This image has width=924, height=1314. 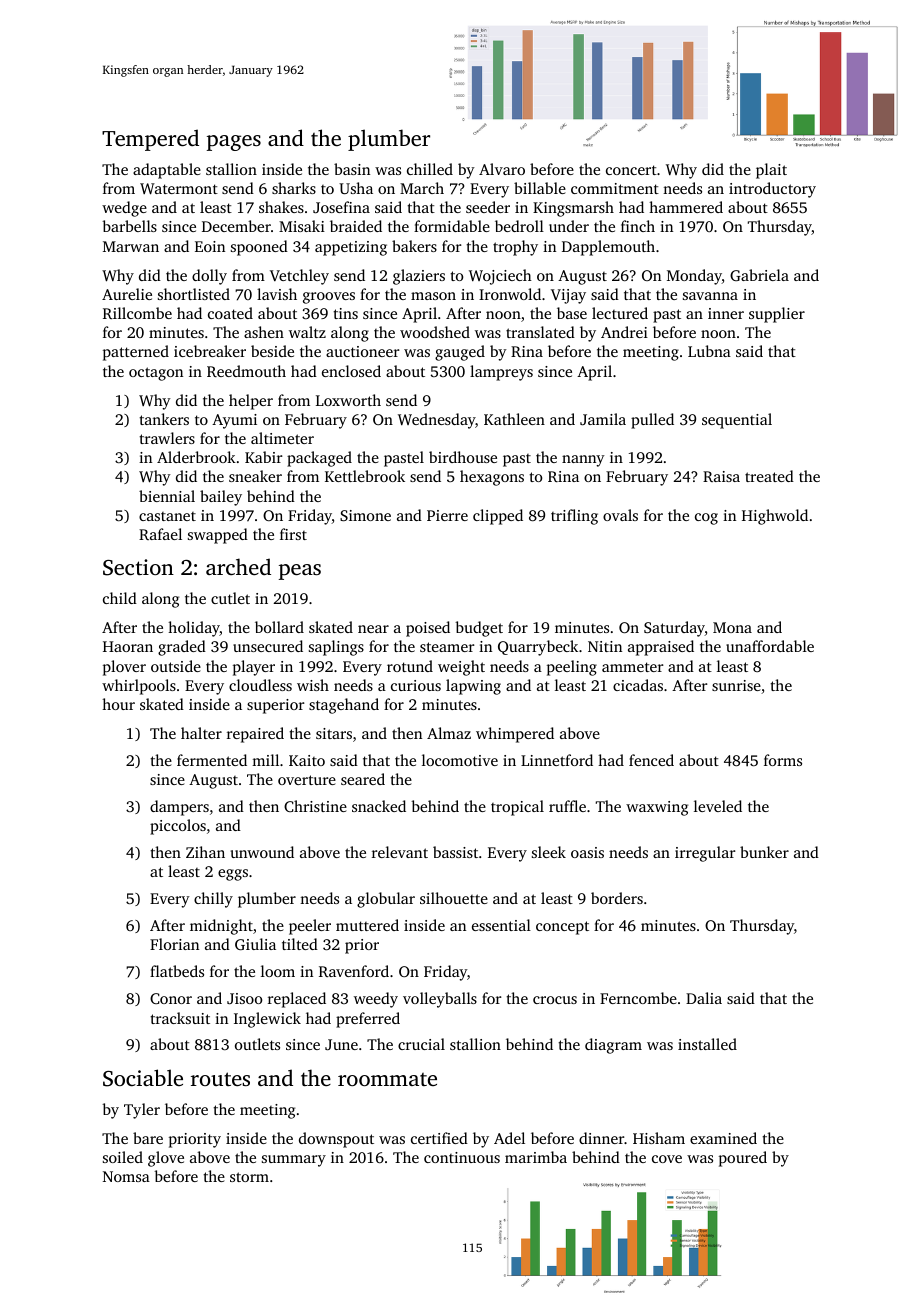 I want to click on sequential, so click(x=737, y=421).
